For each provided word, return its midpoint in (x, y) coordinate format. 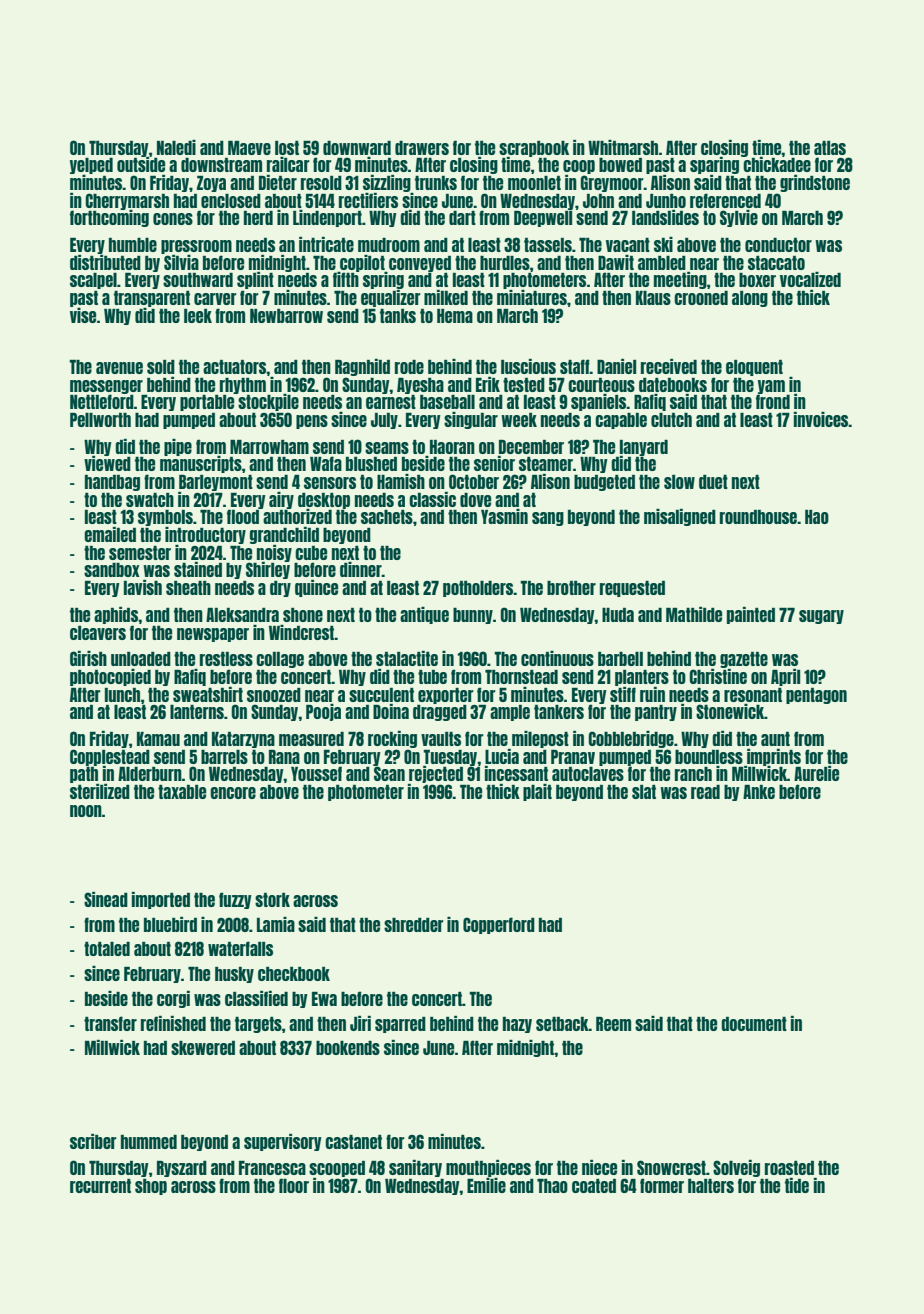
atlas (830, 148)
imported (161, 900)
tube (432, 677)
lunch (122, 695)
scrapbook (534, 149)
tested (524, 385)
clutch (671, 420)
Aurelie (816, 773)
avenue (119, 368)
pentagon (816, 696)
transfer (110, 1023)
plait (537, 792)
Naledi (176, 147)
